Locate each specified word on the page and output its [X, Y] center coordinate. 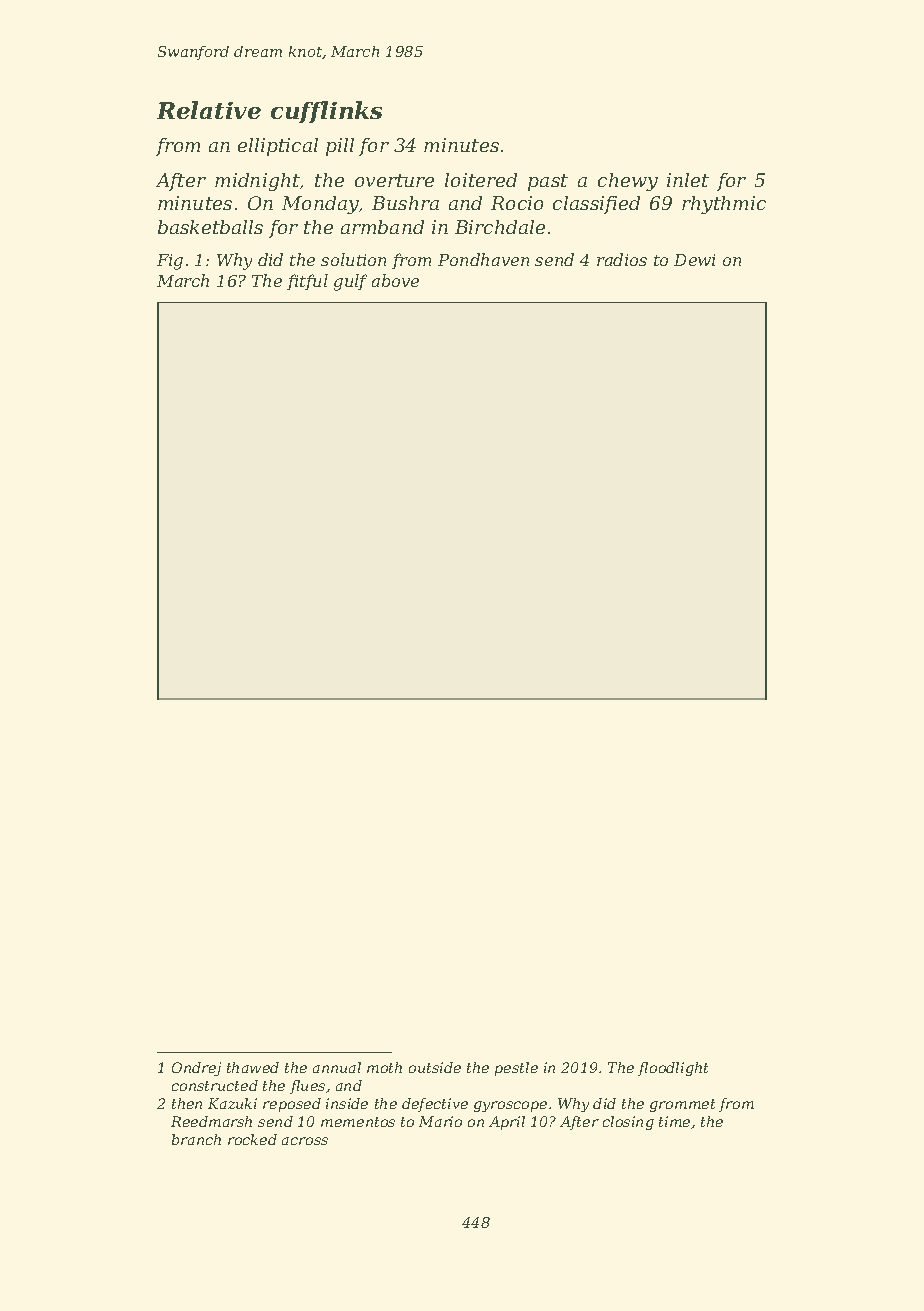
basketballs [210, 227]
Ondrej [196, 1069]
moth [384, 1067]
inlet [688, 180]
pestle [516, 1069]
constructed [215, 1085]
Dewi [694, 260]
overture [394, 180]
